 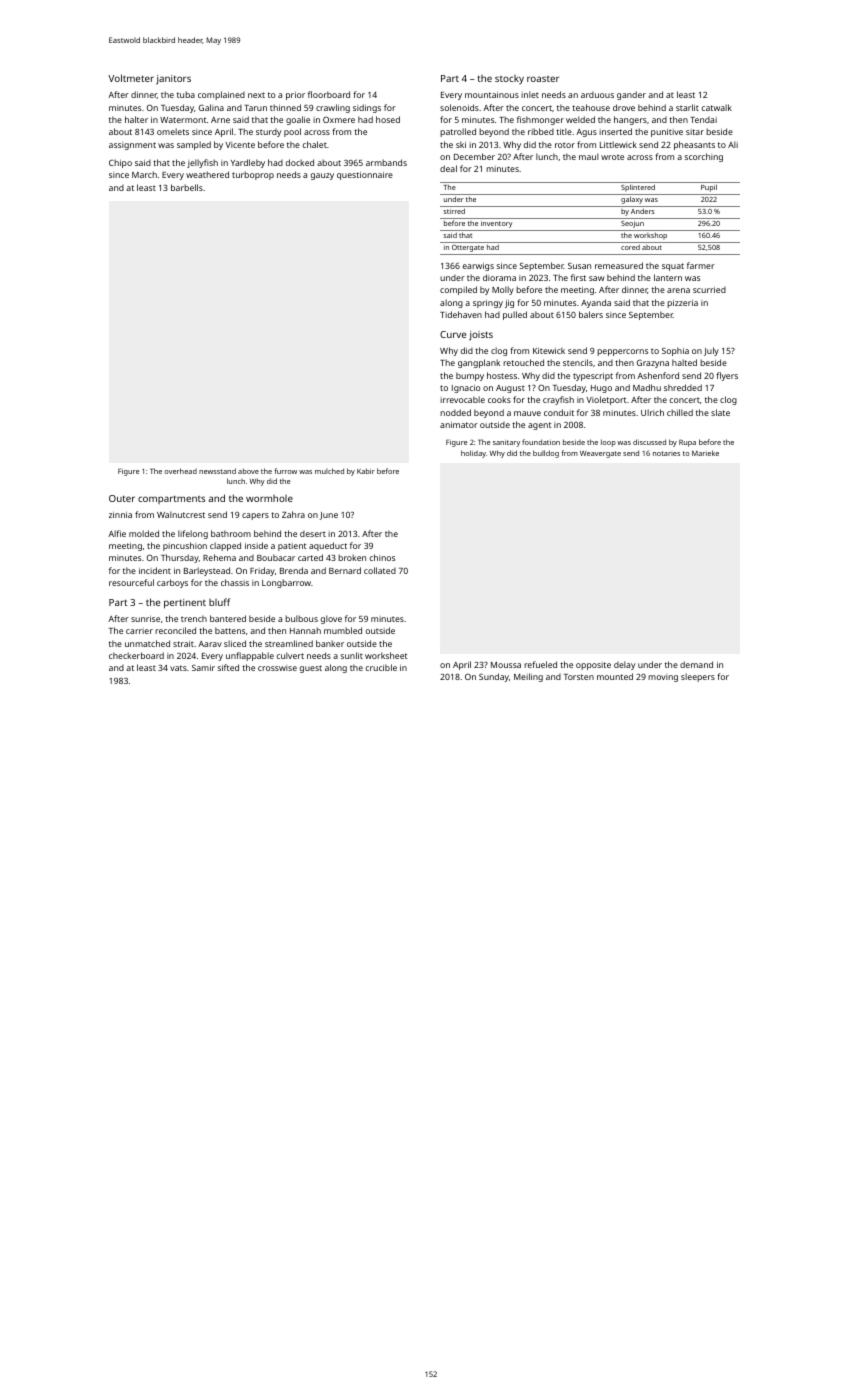 I want to click on mountainous, so click(x=492, y=95).
